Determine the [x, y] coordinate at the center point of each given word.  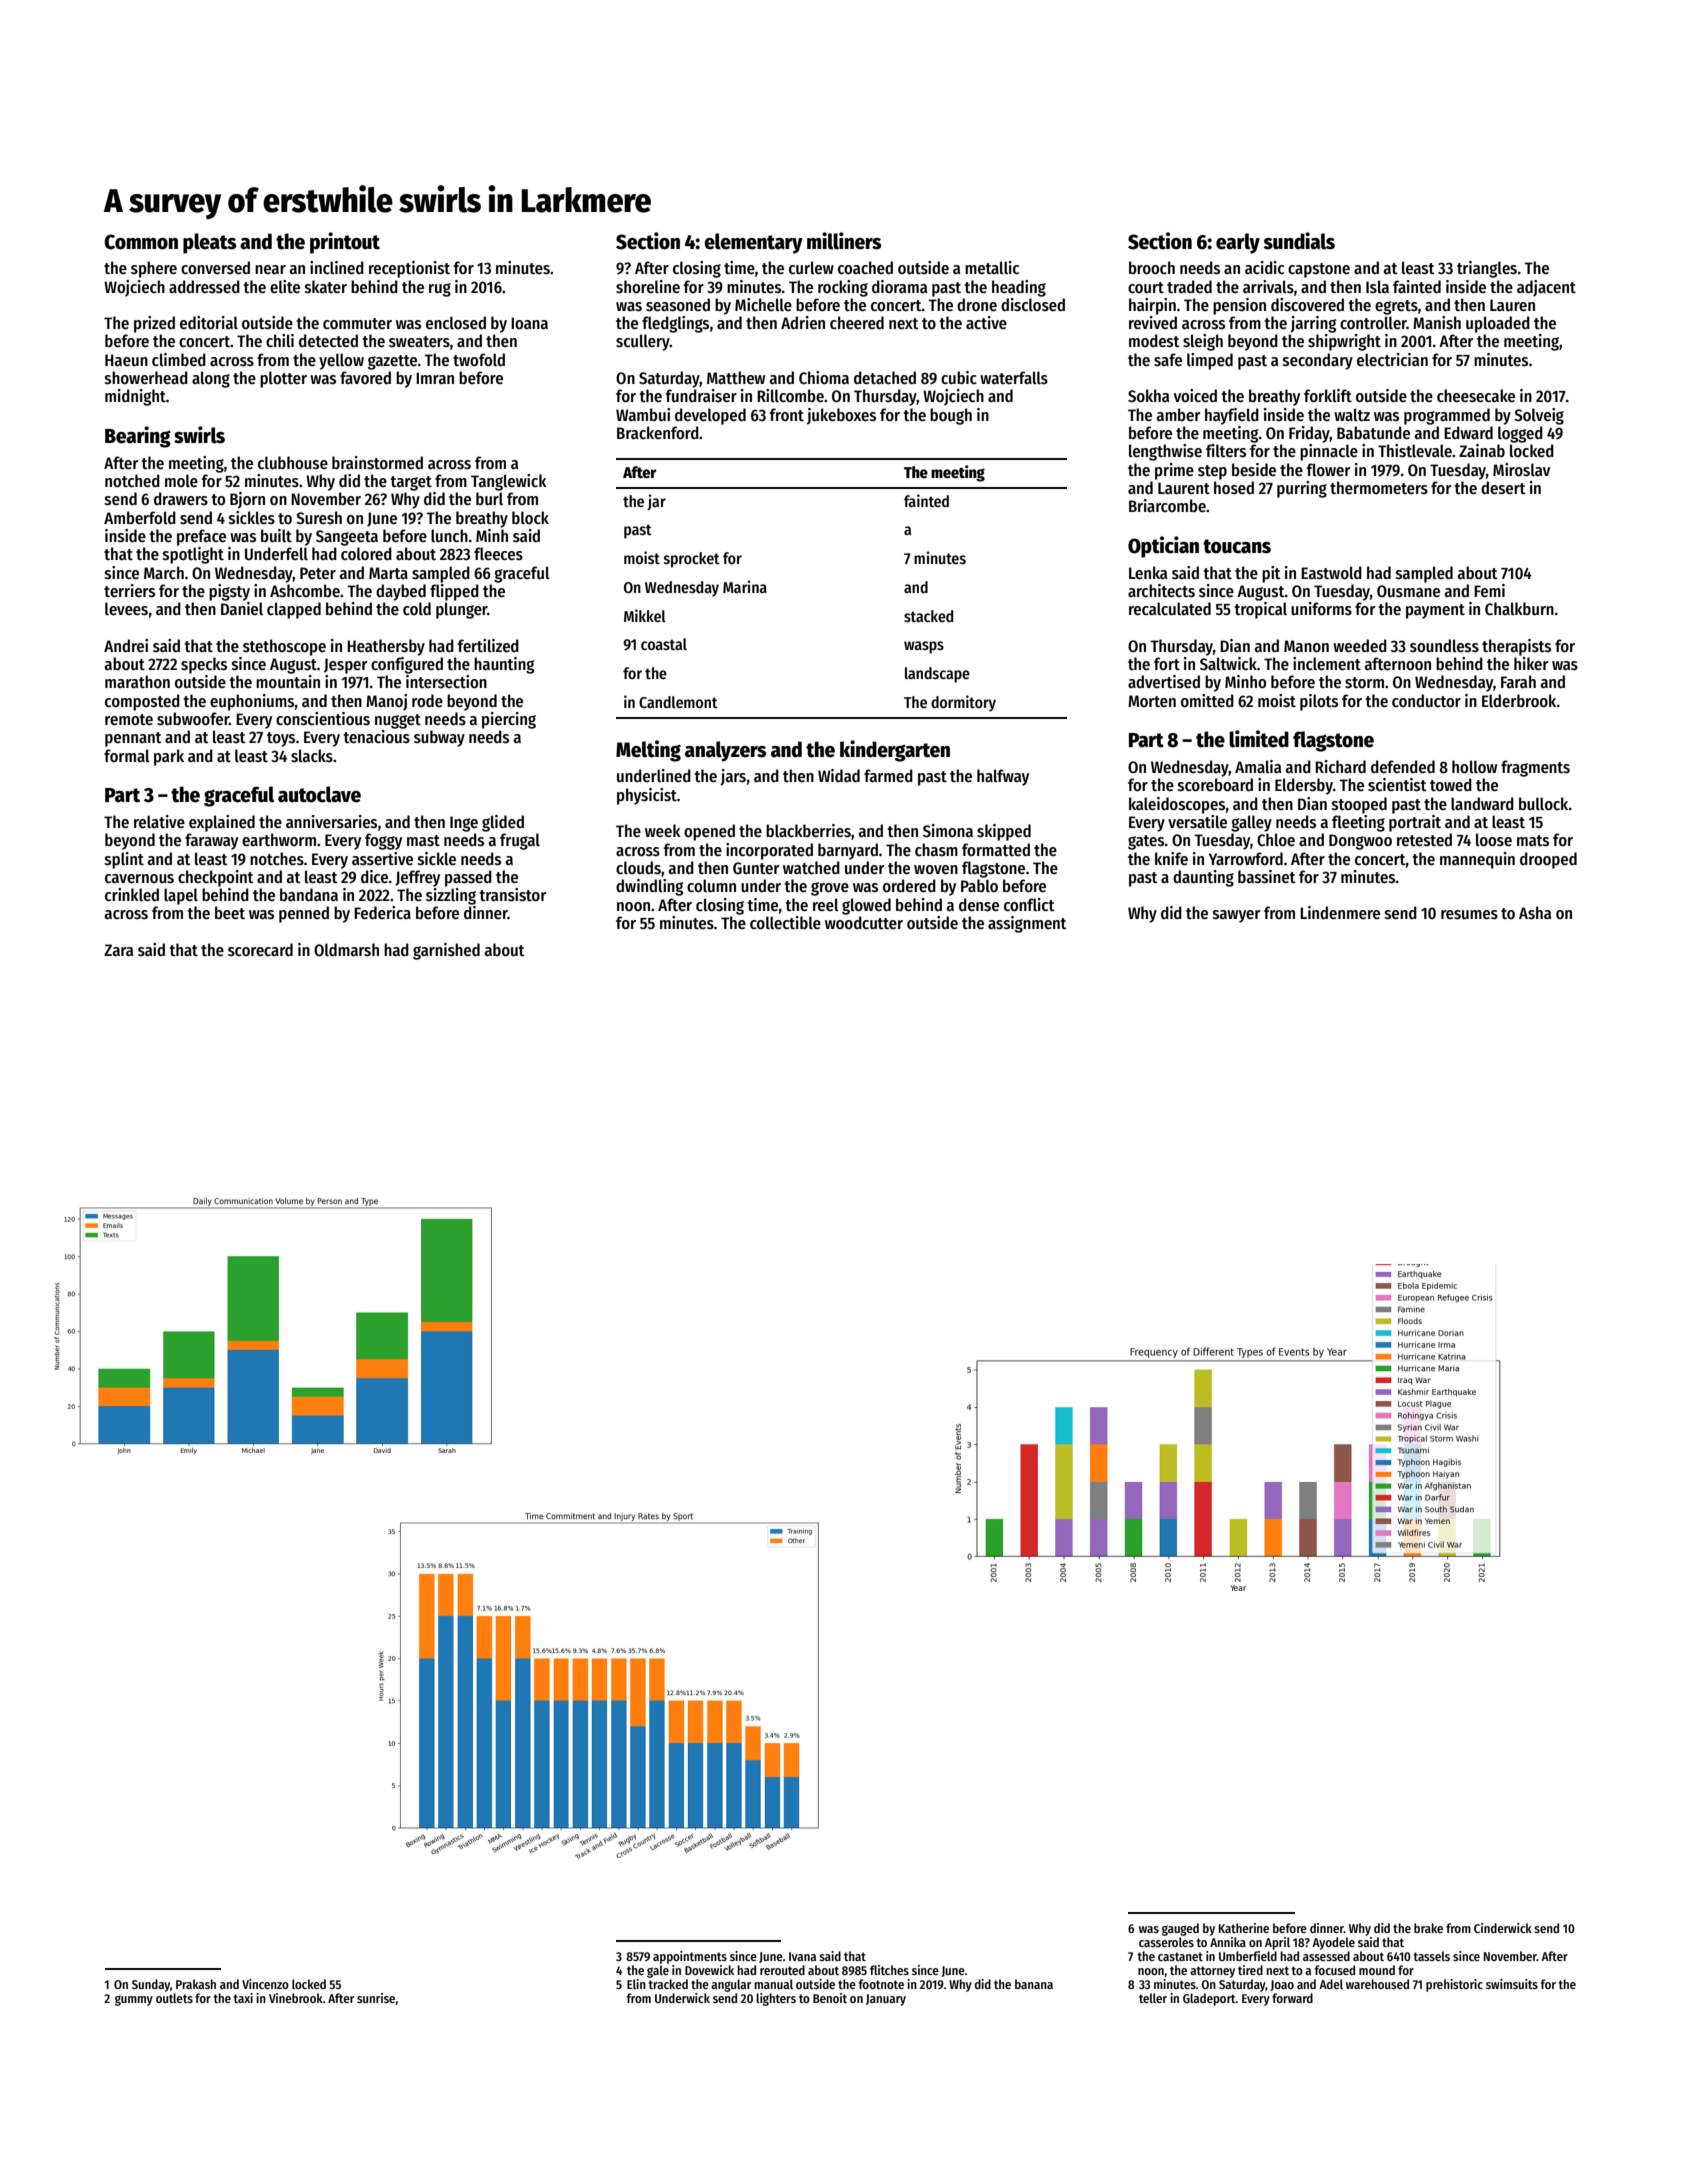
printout [345, 243]
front [786, 415]
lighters [776, 1999]
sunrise [376, 1998]
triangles [1487, 269]
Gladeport [1209, 1999]
